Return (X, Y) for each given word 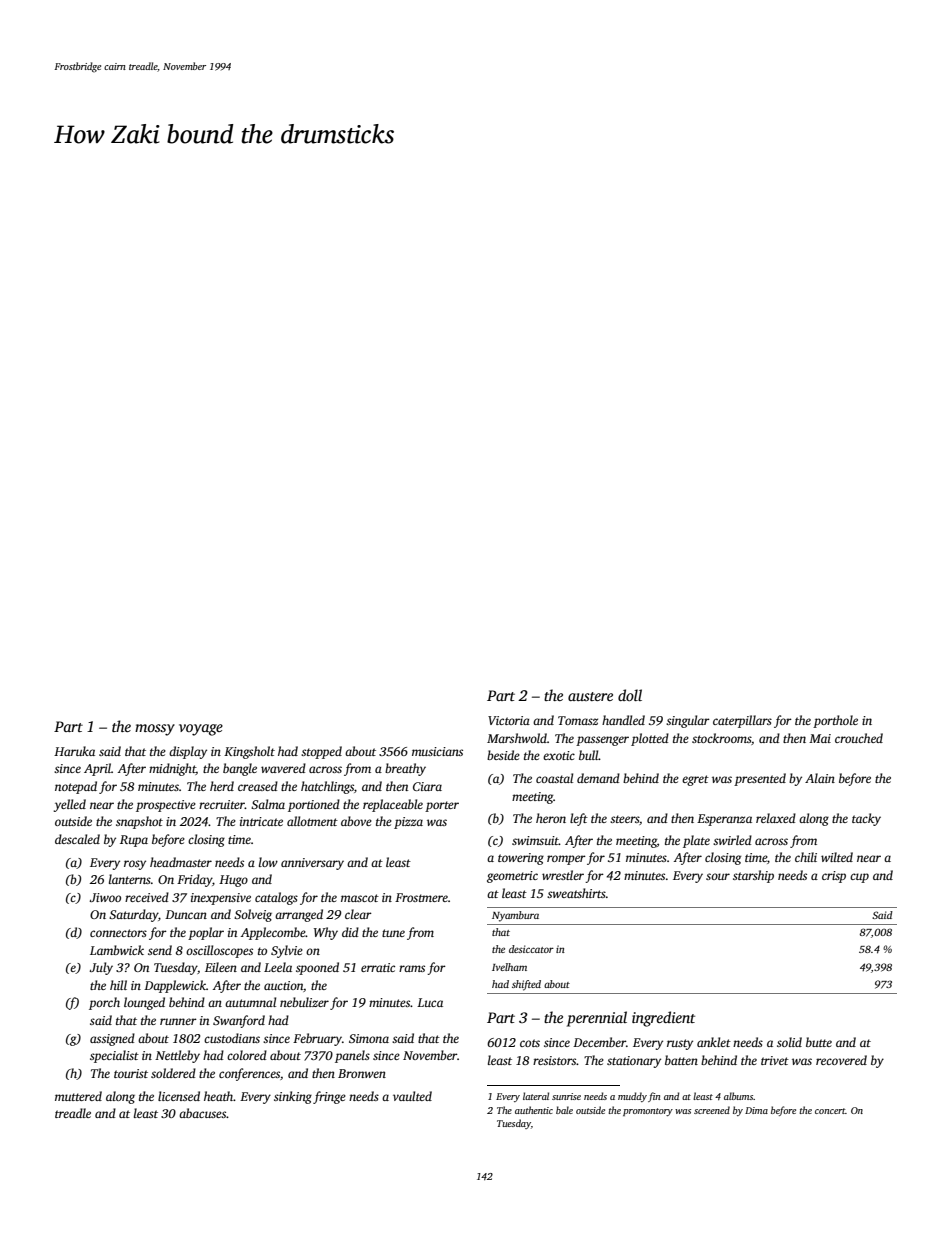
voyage (201, 730)
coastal (554, 778)
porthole (835, 721)
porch (104, 1003)
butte (819, 1042)
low (268, 862)
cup (859, 878)
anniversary (312, 864)
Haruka (74, 751)
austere (590, 696)
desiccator (531, 949)
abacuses (202, 1113)
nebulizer (304, 1002)
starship (753, 876)
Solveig (253, 915)
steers (624, 819)
